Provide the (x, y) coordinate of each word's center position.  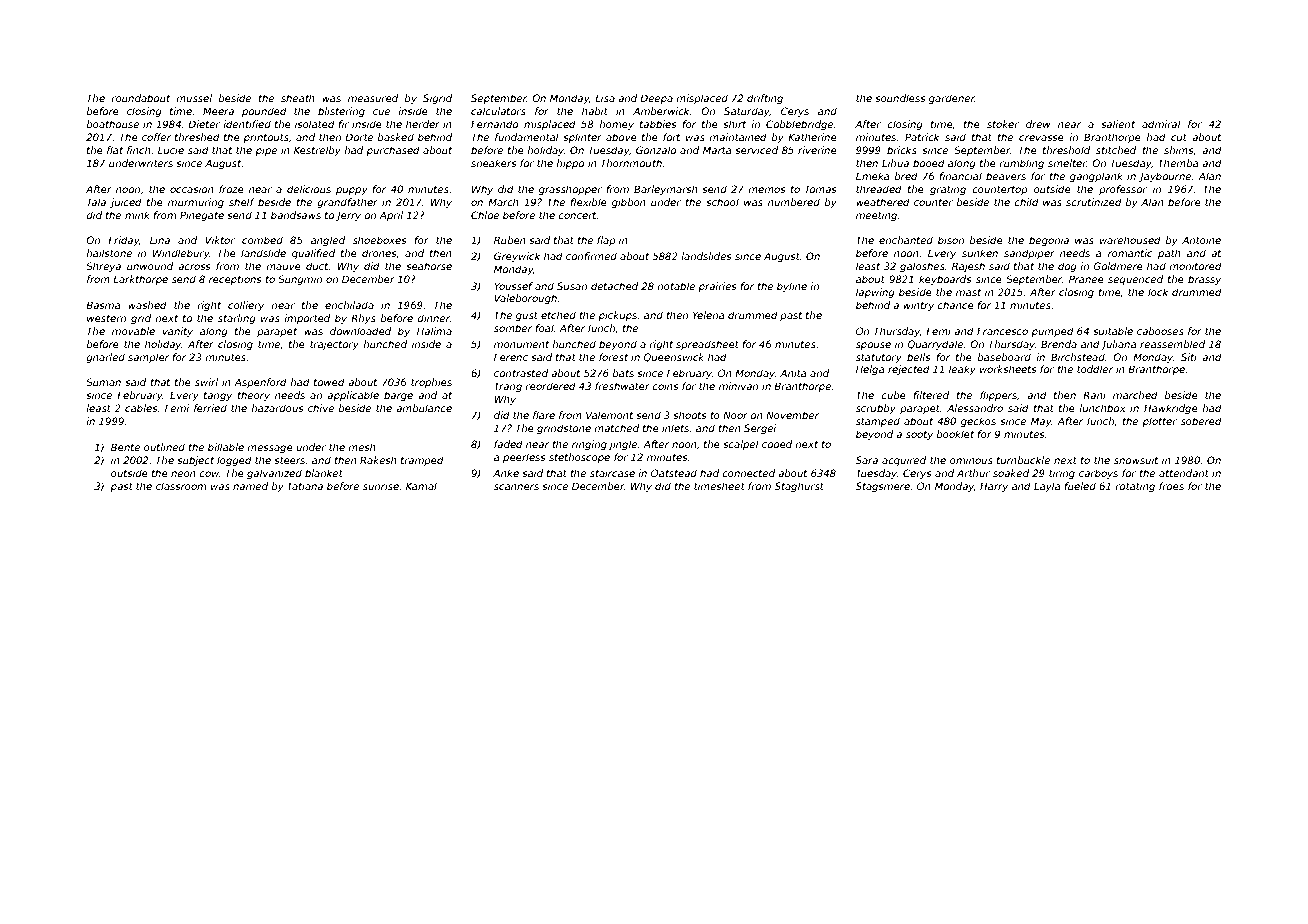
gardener (952, 99)
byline (792, 287)
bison (951, 240)
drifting (765, 99)
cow (209, 474)
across (194, 267)
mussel (194, 98)
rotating (1135, 487)
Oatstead (674, 473)
